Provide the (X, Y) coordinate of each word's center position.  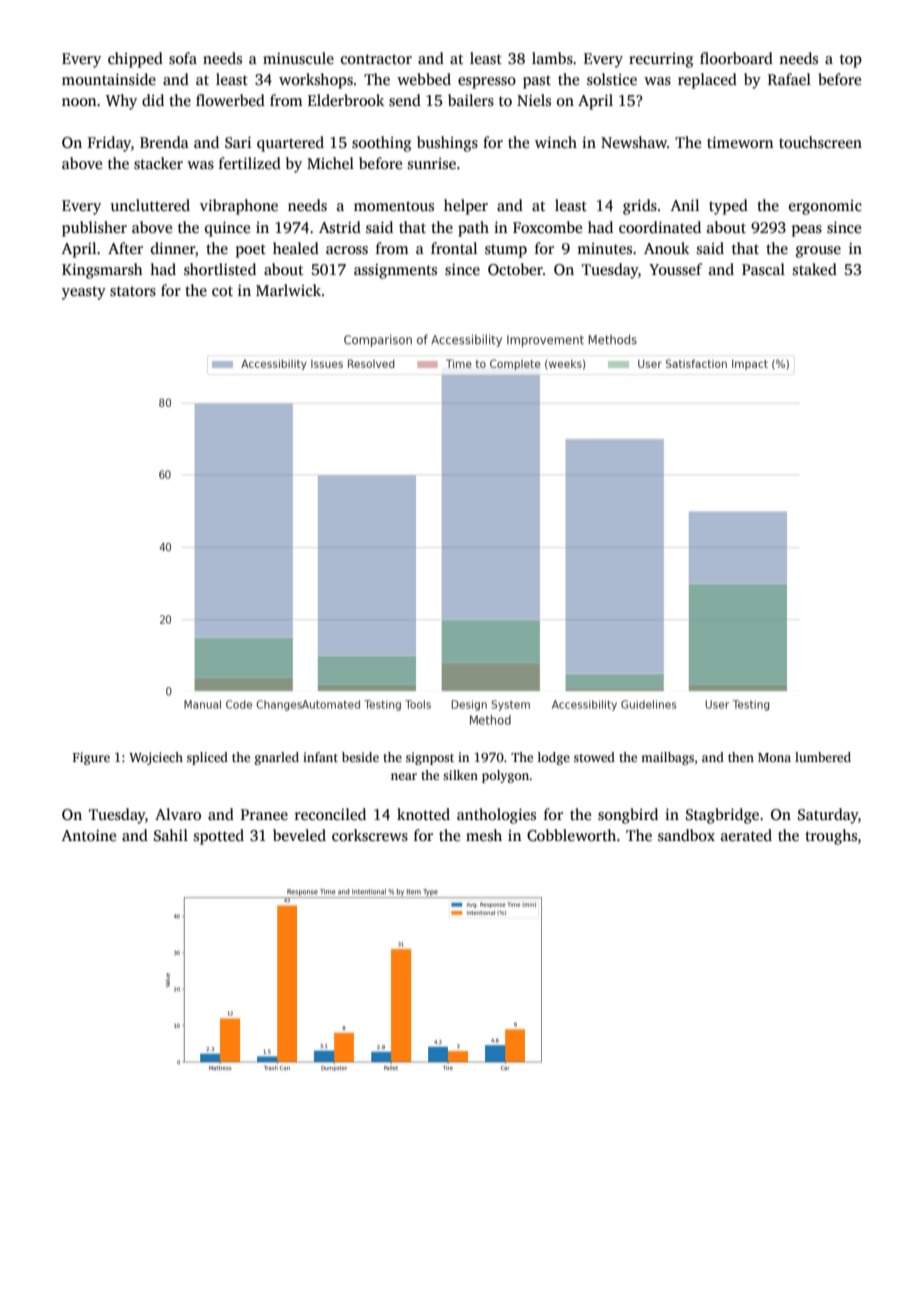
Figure (91, 758)
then (741, 757)
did (153, 100)
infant (320, 757)
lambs (552, 58)
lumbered (823, 757)
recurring (661, 60)
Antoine (89, 835)
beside (360, 757)
